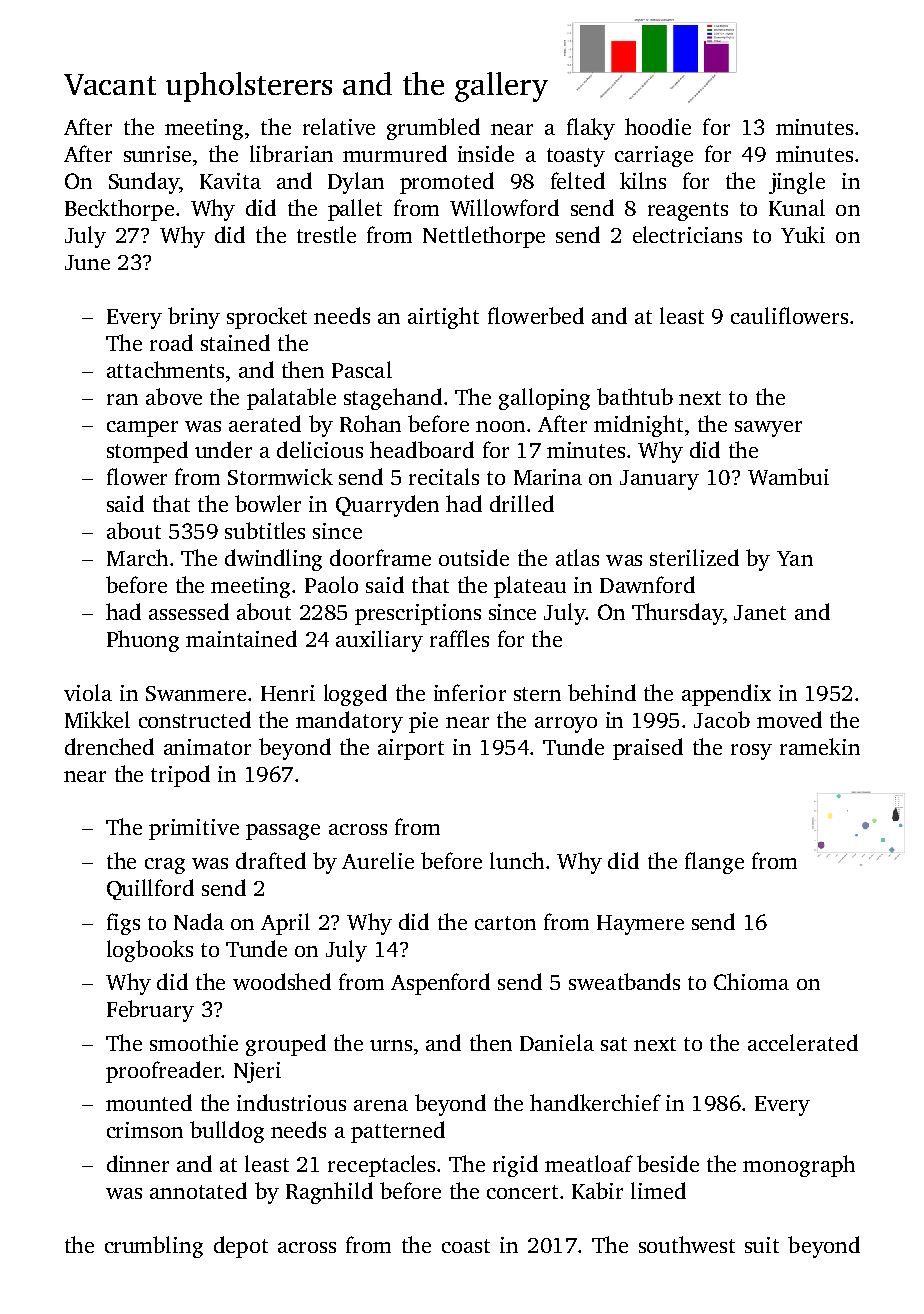 Image resolution: width=924 pixels, height=1314 pixels. Describe the element at coordinates (189, 611) in the screenshot. I see `assessed` at that location.
